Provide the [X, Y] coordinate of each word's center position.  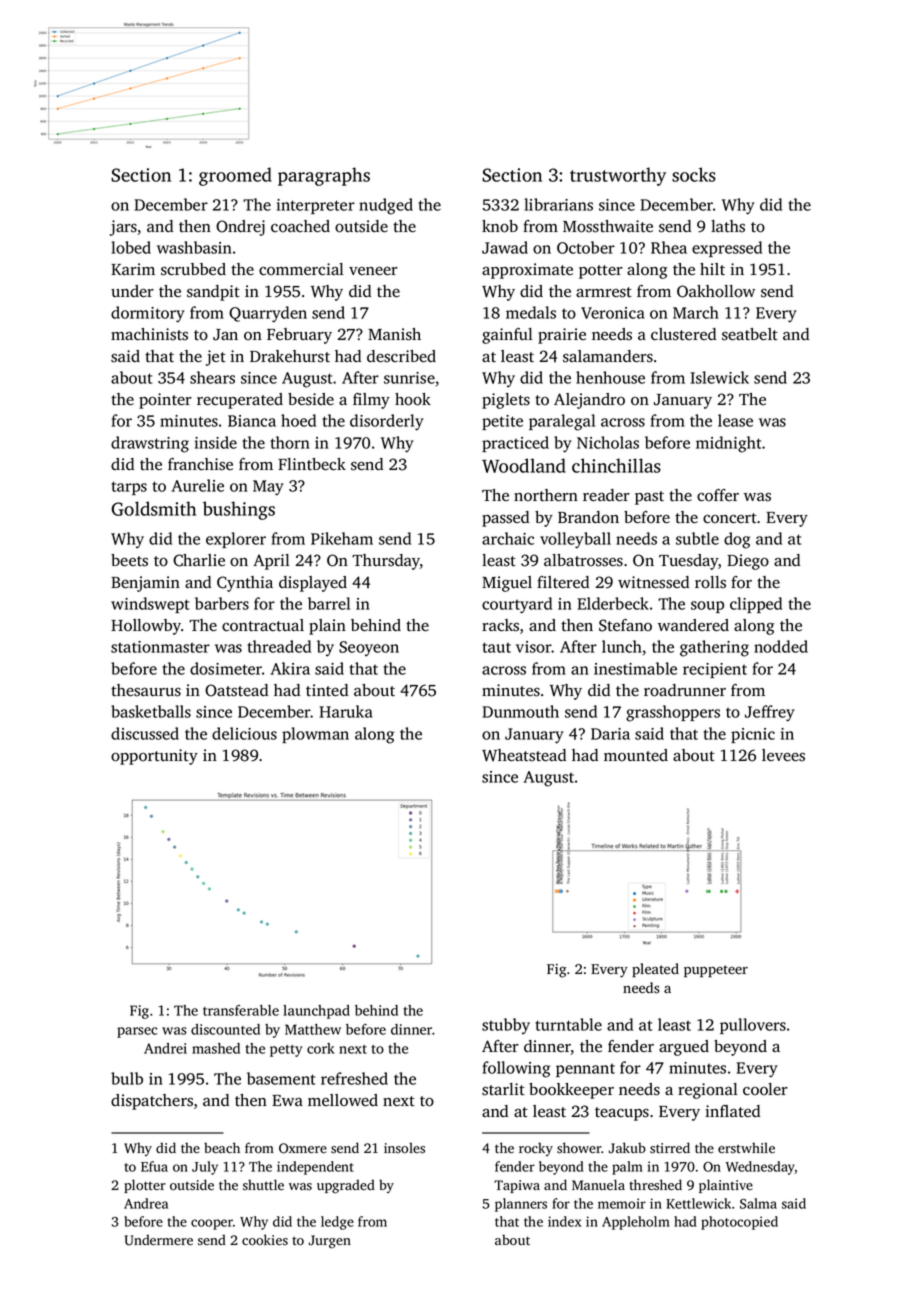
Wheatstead [524, 755]
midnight [728, 444]
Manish [394, 334]
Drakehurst [290, 356]
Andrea [146, 1203]
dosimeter [226, 668]
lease [735, 420]
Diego [748, 562]
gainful [507, 336]
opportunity [154, 757]
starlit [503, 1089]
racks [500, 625]
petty [286, 1051]
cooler [765, 1089]
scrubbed [193, 269]
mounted [636, 755]
